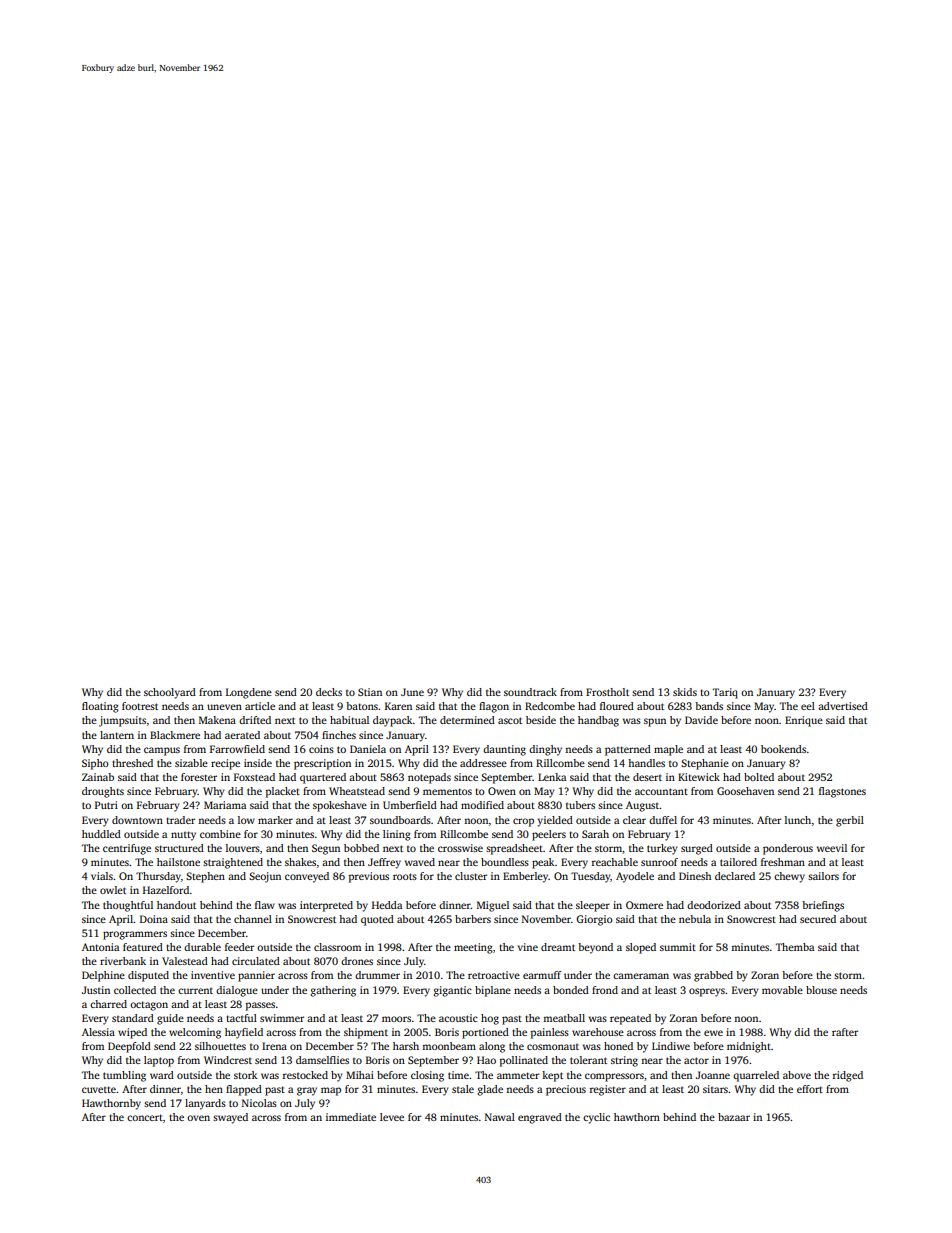  What do you see at coordinates (412, 692) in the screenshot?
I see `June` at bounding box center [412, 692].
